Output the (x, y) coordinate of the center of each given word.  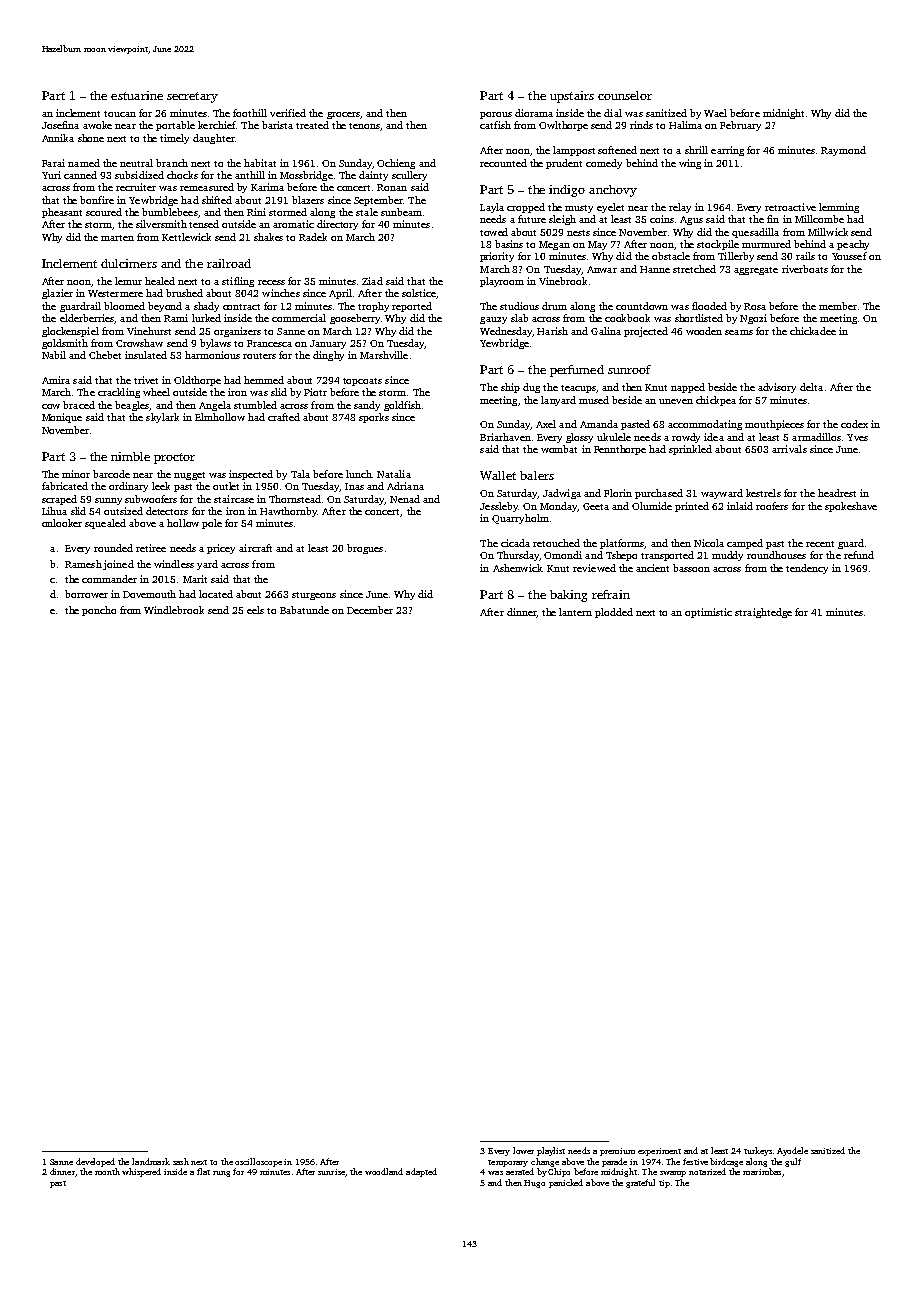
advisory (777, 388)
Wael (715, 113)
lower (523, 1150)
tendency (807, 569)
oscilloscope (258, 1162)
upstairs (572, 97)
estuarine (137, 95)
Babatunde (304, 610)
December (370, 610)
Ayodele (792, 1151)
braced (79, 405)
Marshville (384, 355)
